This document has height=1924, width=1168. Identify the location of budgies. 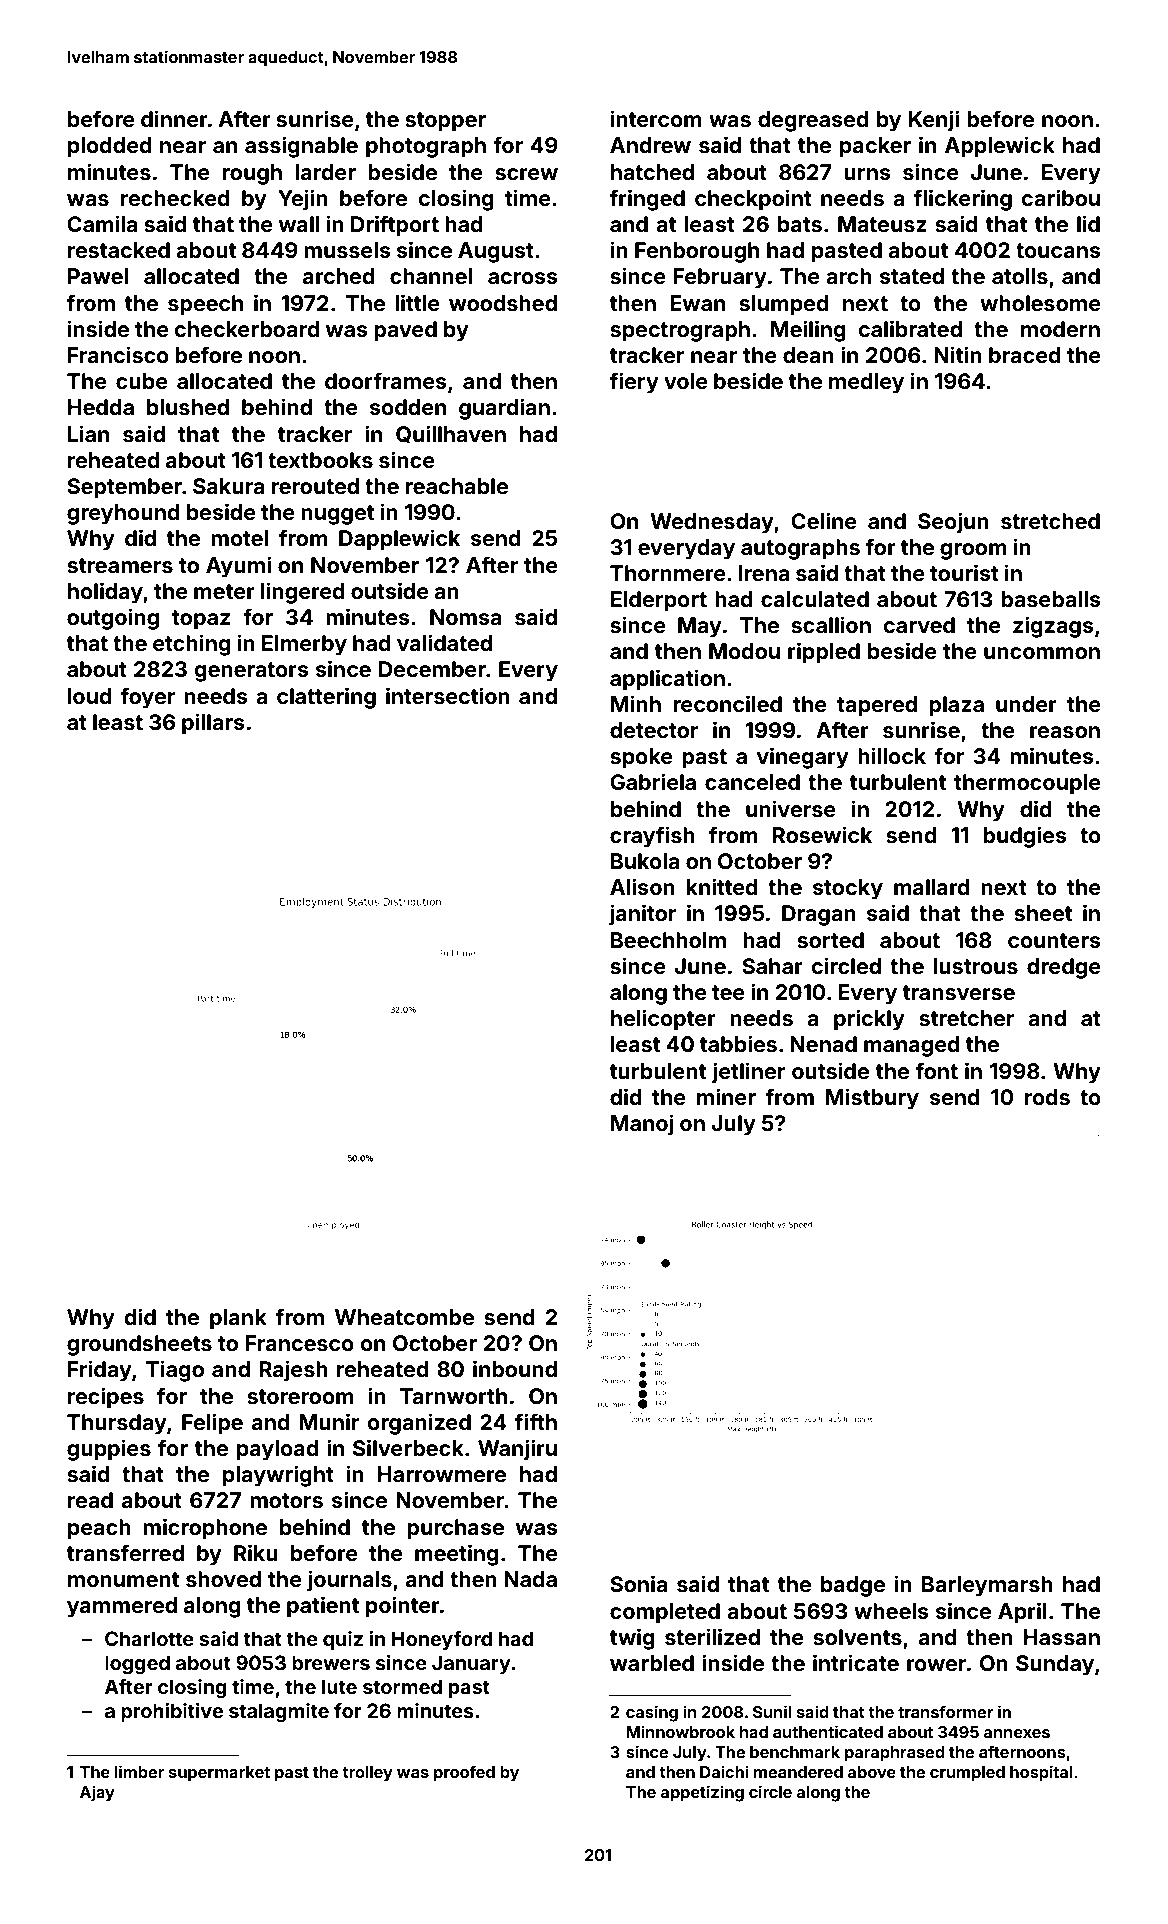
(1025, 837).
